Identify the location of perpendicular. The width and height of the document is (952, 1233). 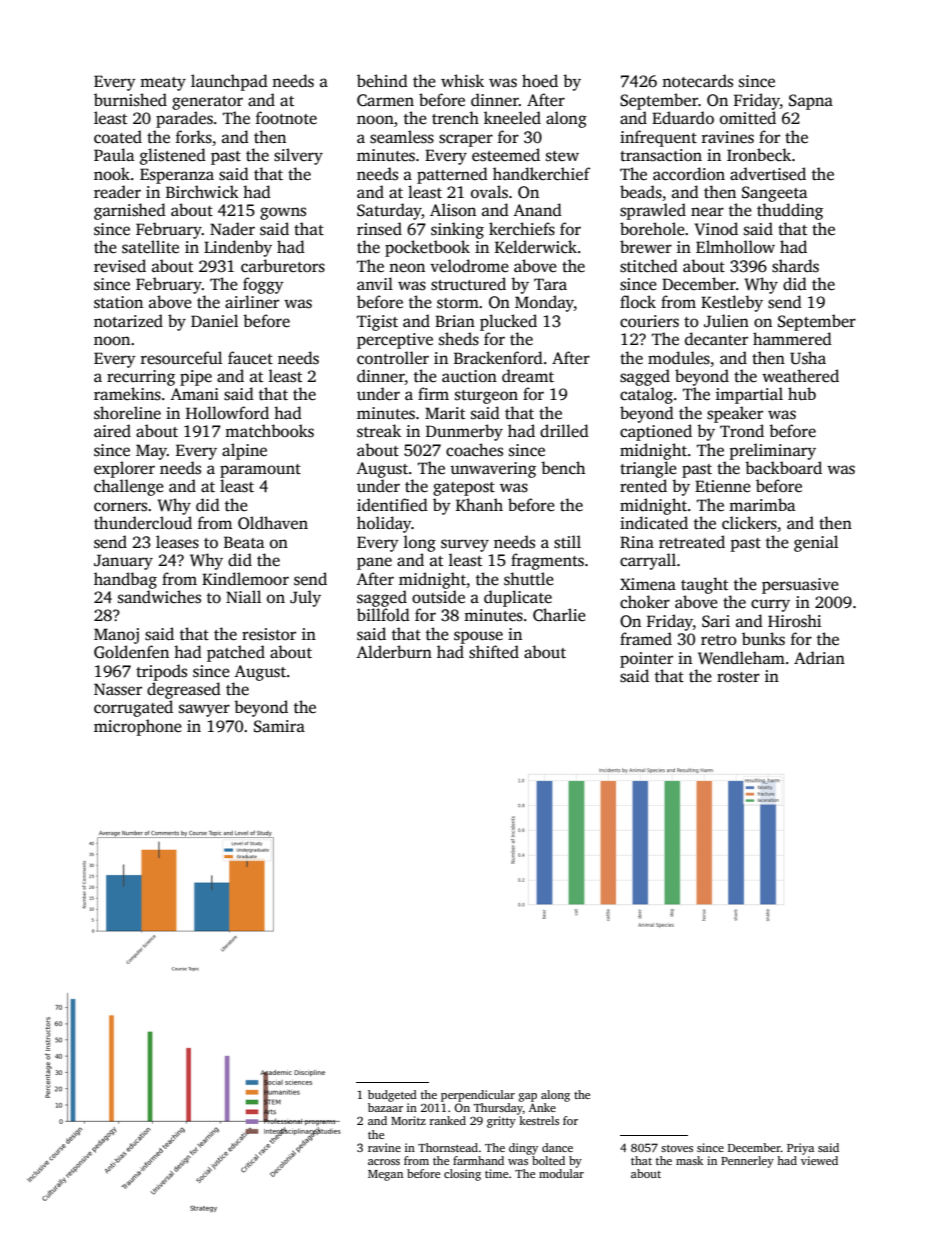
(478, 1096).
